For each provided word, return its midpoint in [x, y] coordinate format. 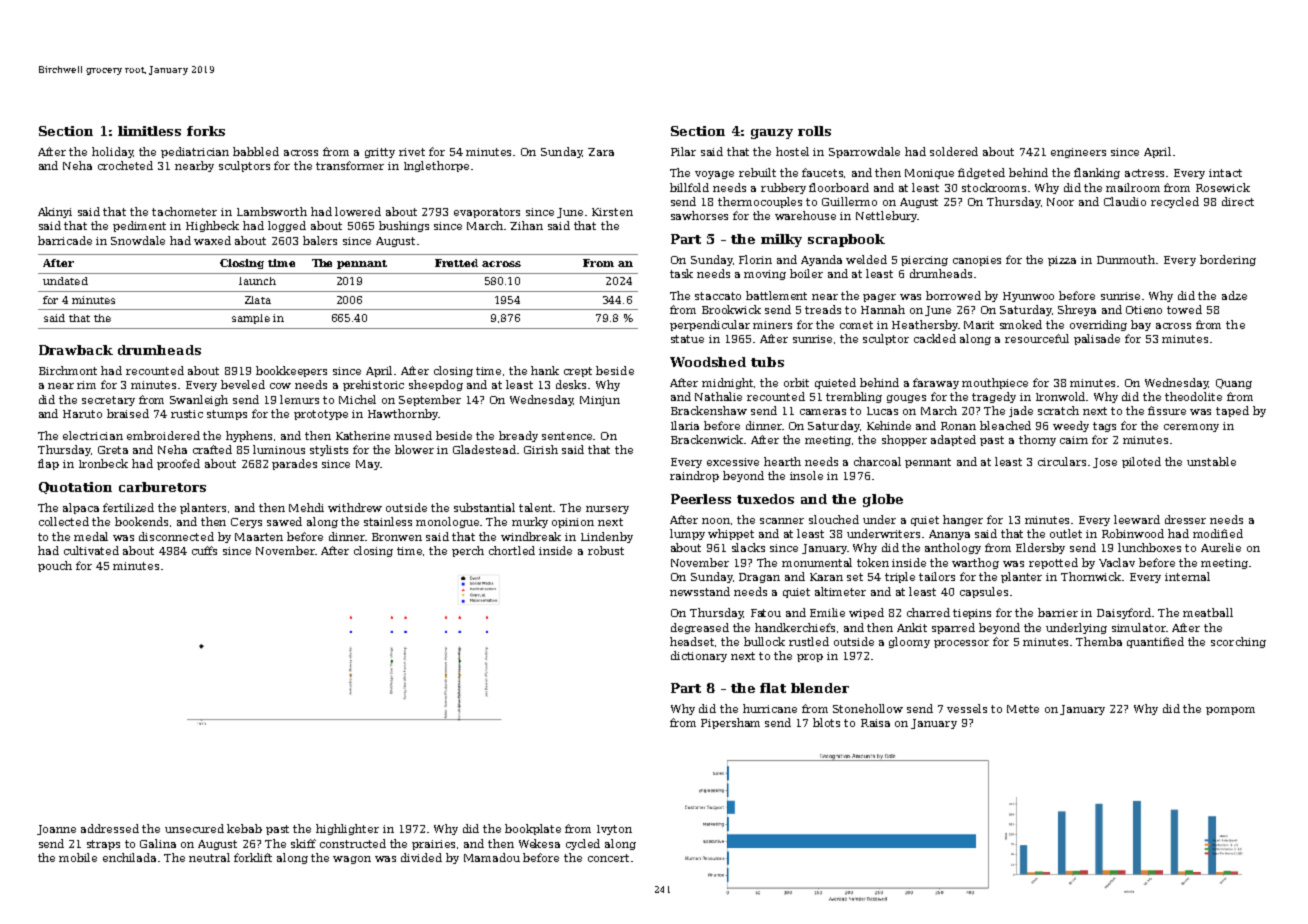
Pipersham [730, 723]
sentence [568, 436]
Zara [601, 152]
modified [1218, 533]
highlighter [347, 829]
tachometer [184, 211]
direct [1238, 201]
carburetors [162, 487]
